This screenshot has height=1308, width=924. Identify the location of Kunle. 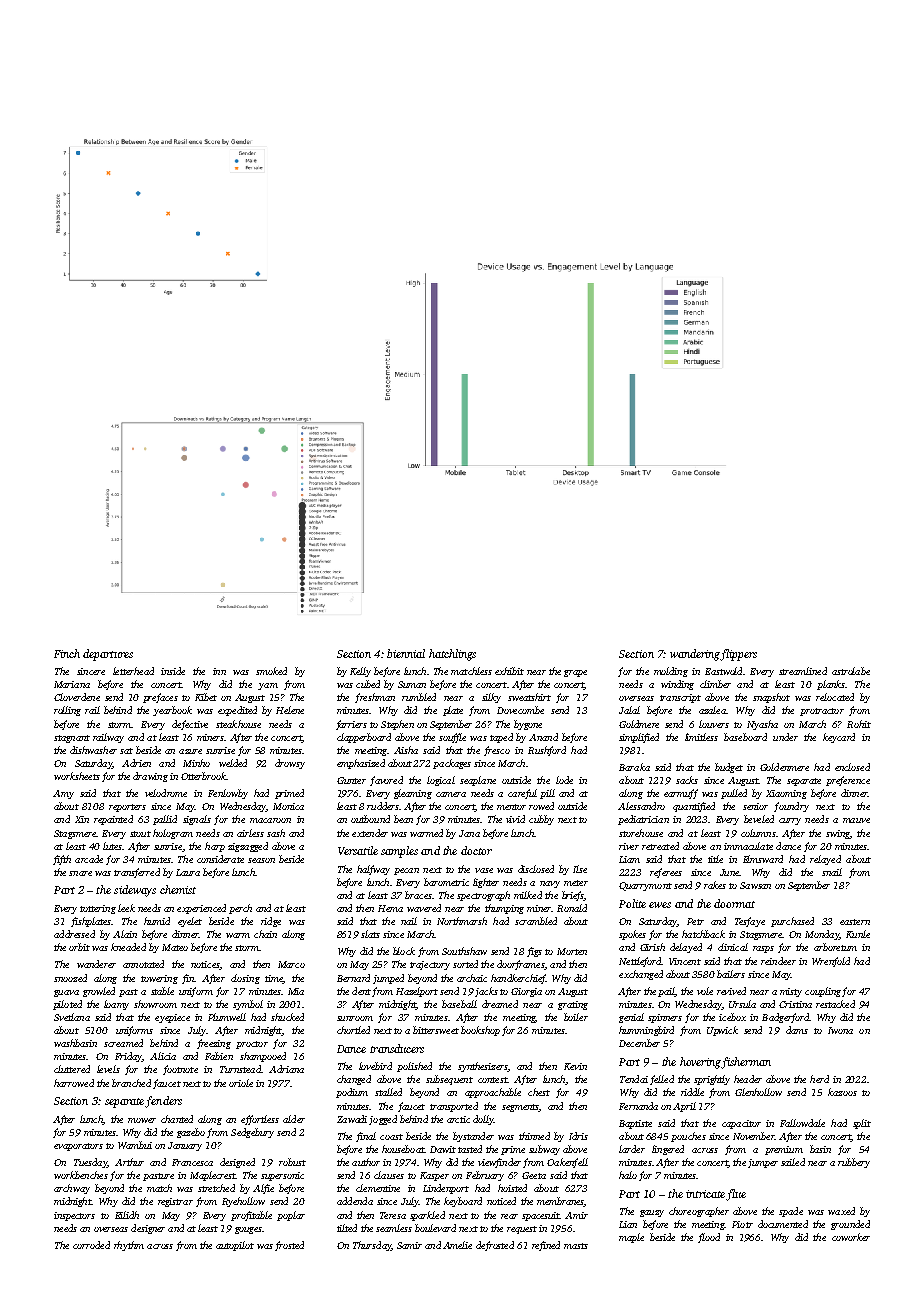
(858, 934).
